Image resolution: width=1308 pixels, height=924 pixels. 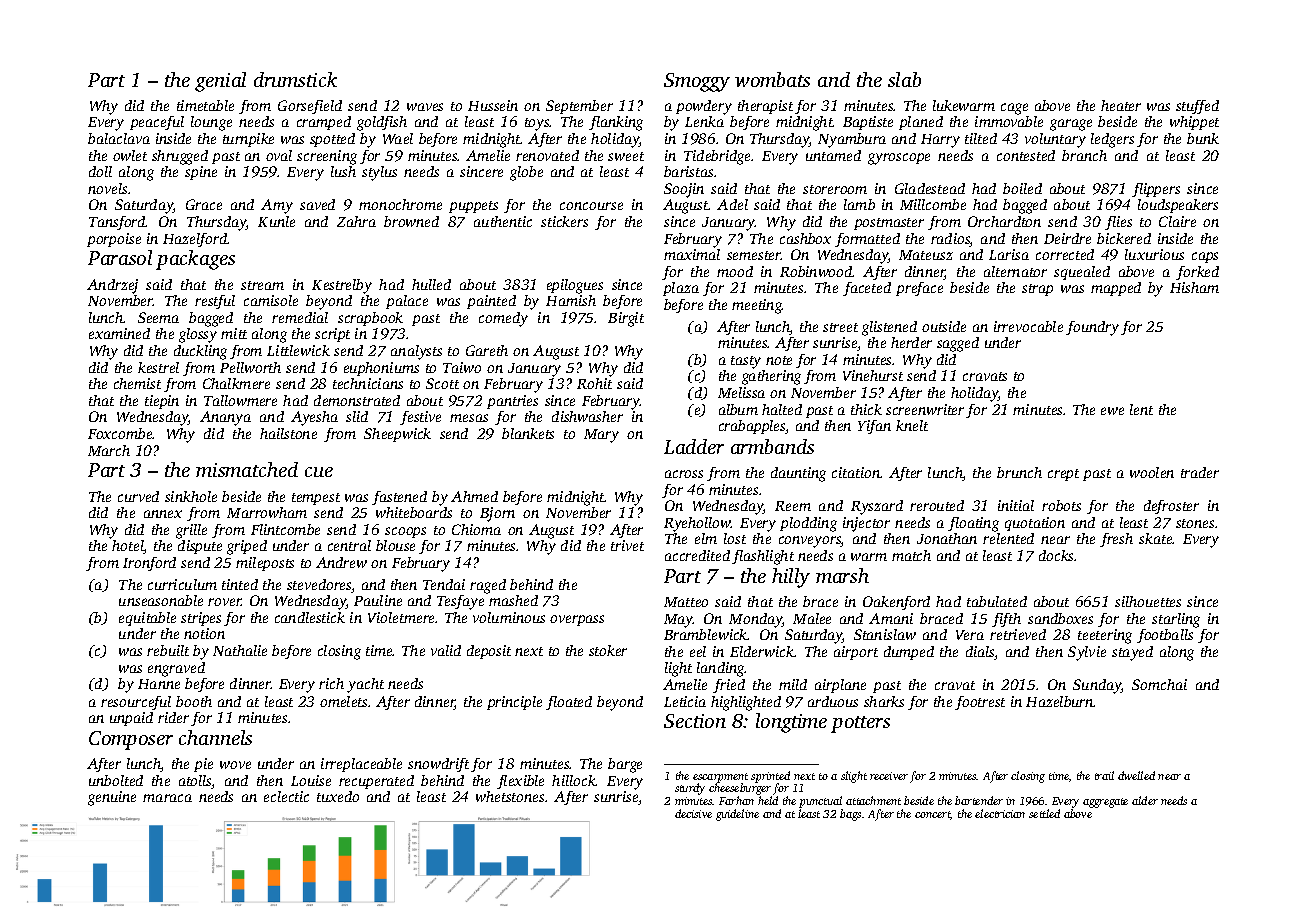 What do you see at coordinates (805, 238) in the screenshot?
I see `cashbox` at bounding box center [805, 238].
